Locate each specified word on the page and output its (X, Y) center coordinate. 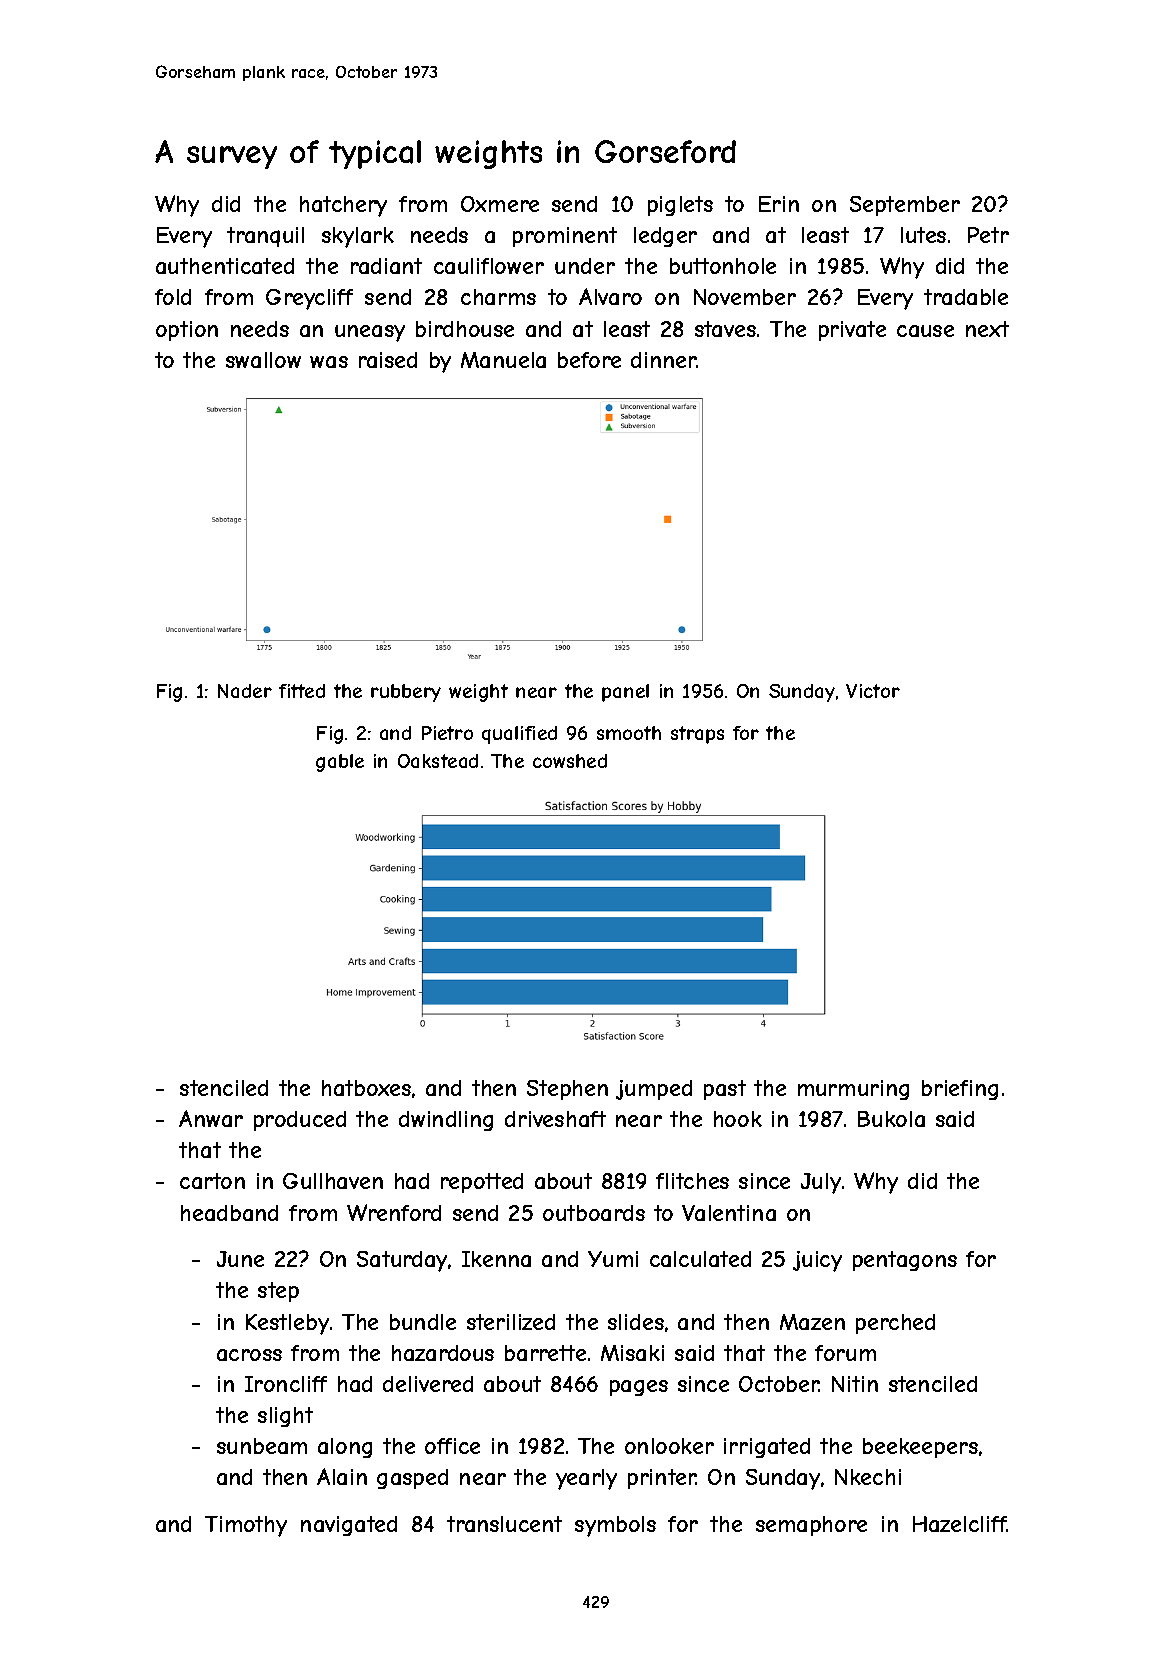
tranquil (265, 237)
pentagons (905, 1261)
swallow (263, 360)
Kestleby (287, 1324)
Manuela (503, 360)
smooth (629, 733)
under (585, 266)
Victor (873, 691)
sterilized (511, 1322)
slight (285, 1417)
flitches (692, 1181)
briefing (960, 1090)
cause (925, 331)
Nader (245, 691)
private (852, 331)
